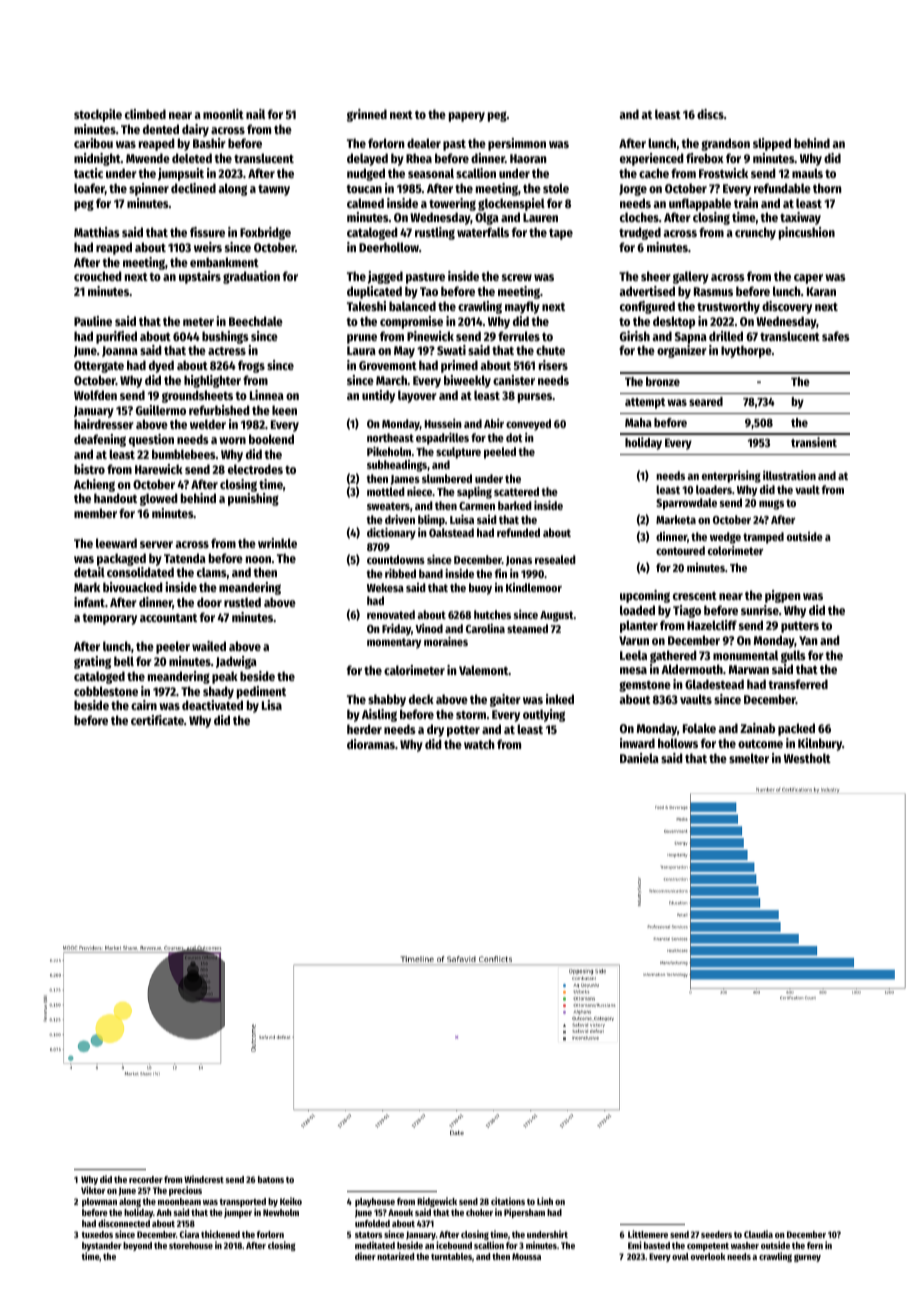 This document has width=924, height=1308. I want to click on tactic, so click(88, 173).
